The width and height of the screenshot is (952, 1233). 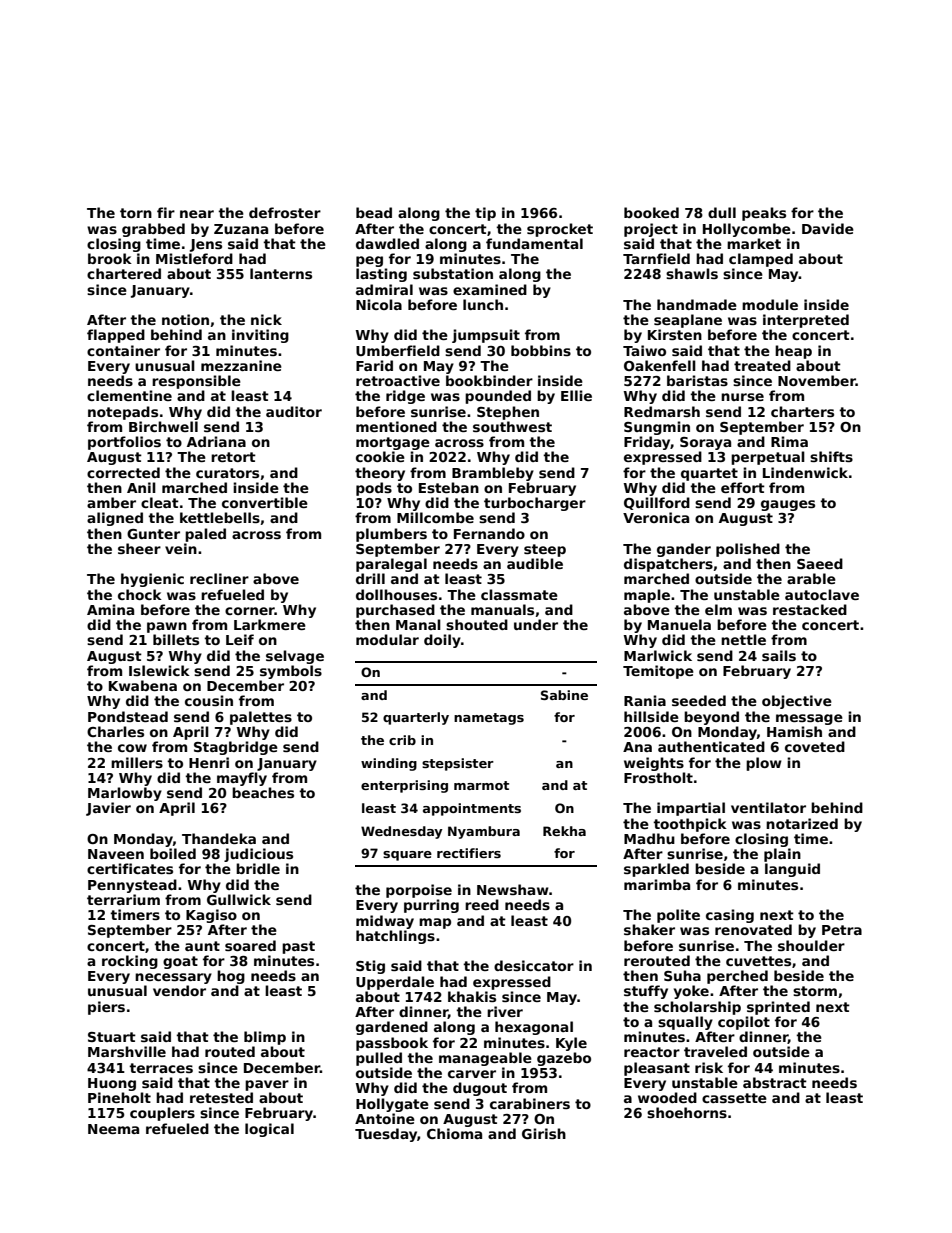 What do you see at coordinates (754, 243) in the screenshot?
I see `market` at bounding box center [754, 243].
